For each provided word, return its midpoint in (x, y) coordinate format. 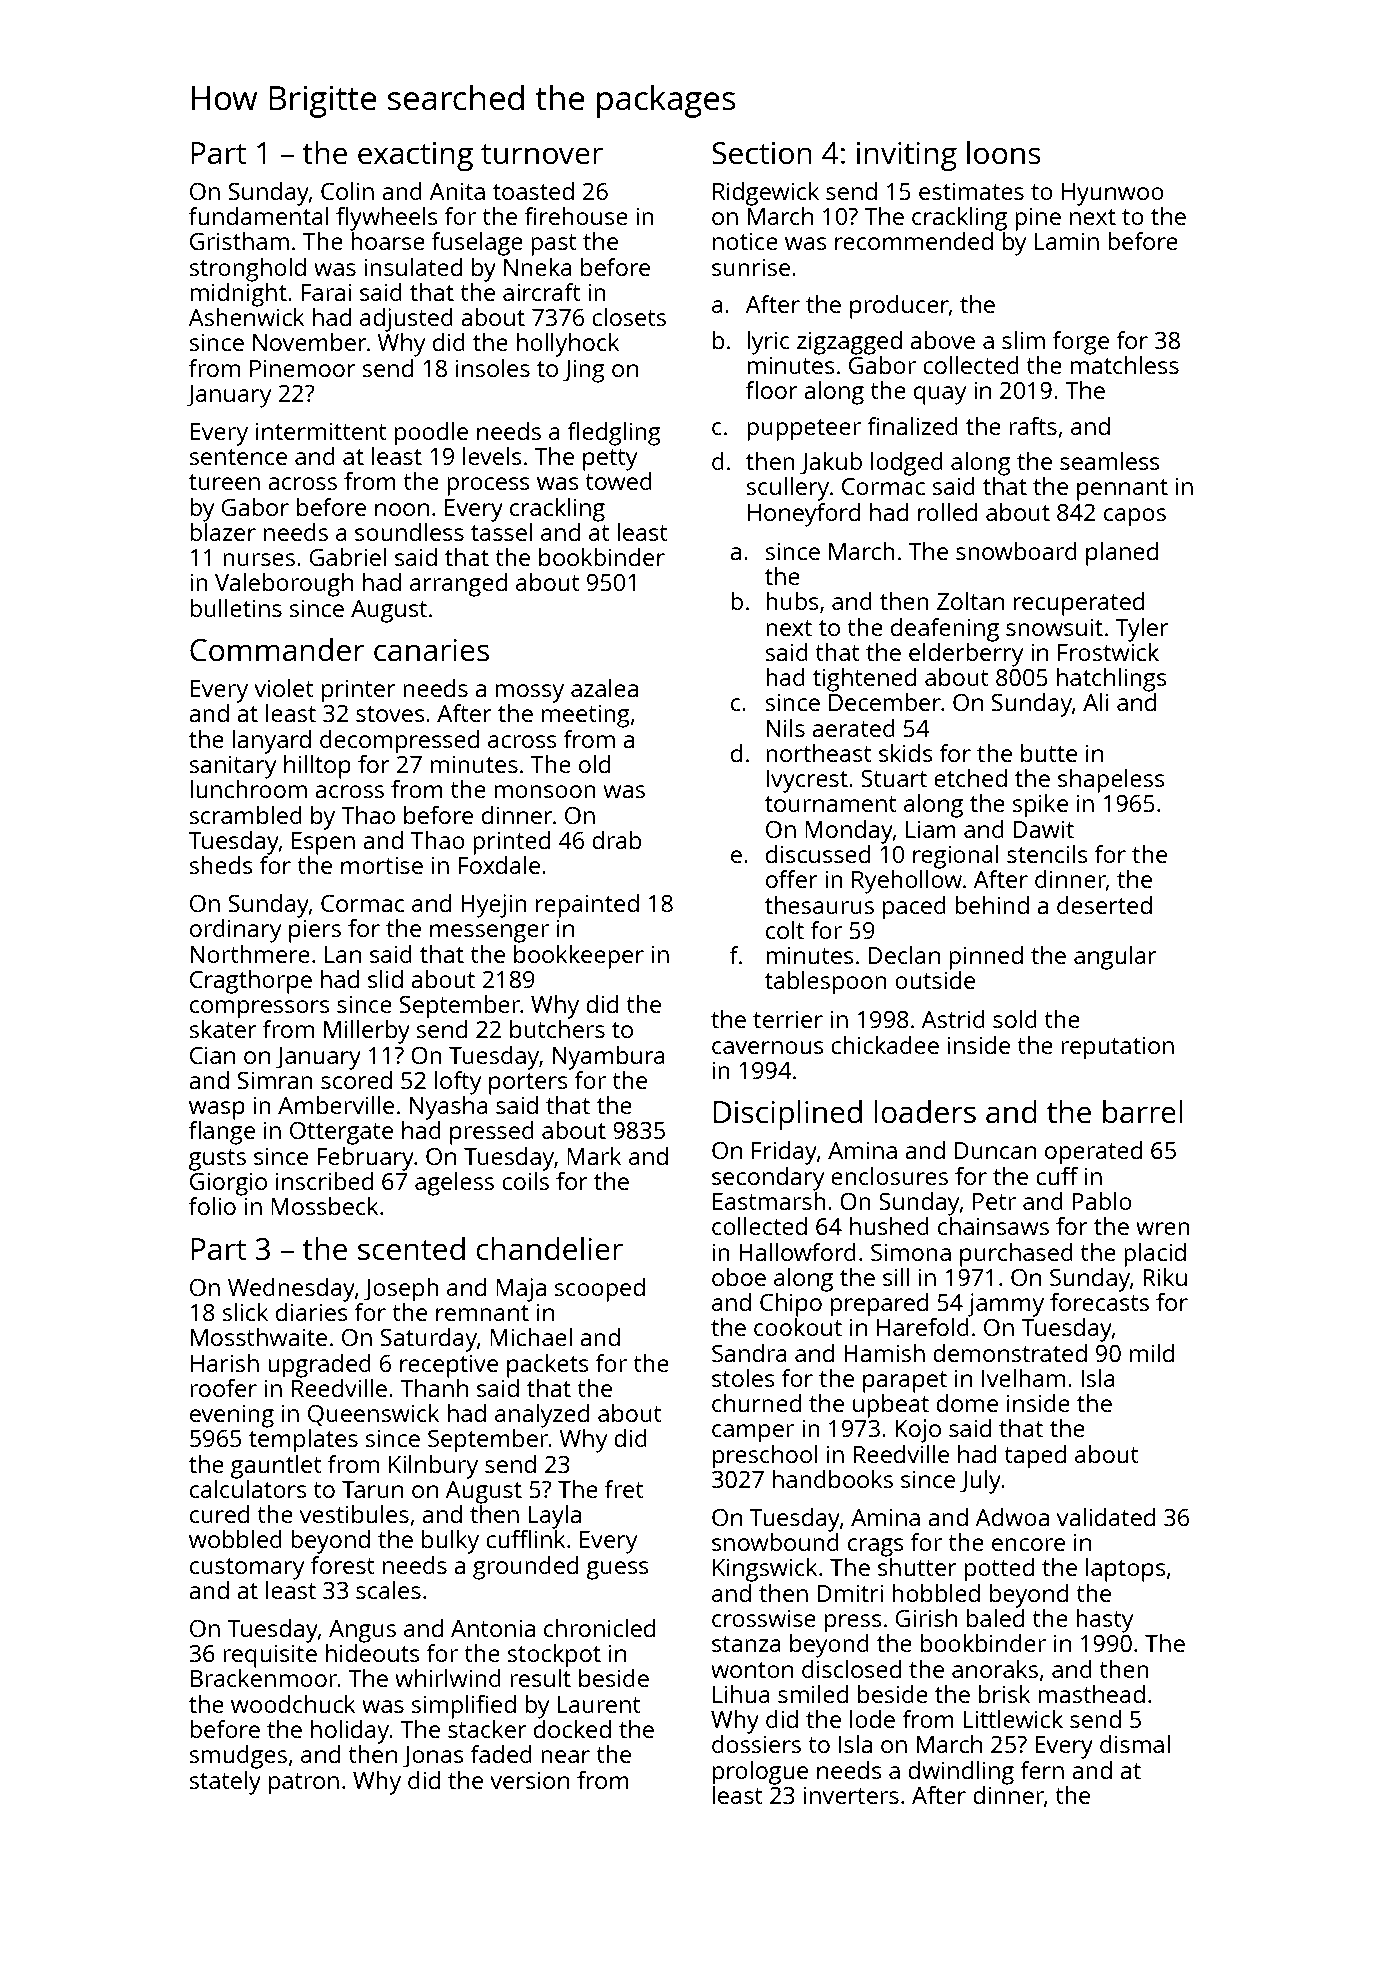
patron (304, 1784)
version (529, 1780)
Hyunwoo (1113, 194)
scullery (788, 489)
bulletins (236, 608)
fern (1042, 1770)
